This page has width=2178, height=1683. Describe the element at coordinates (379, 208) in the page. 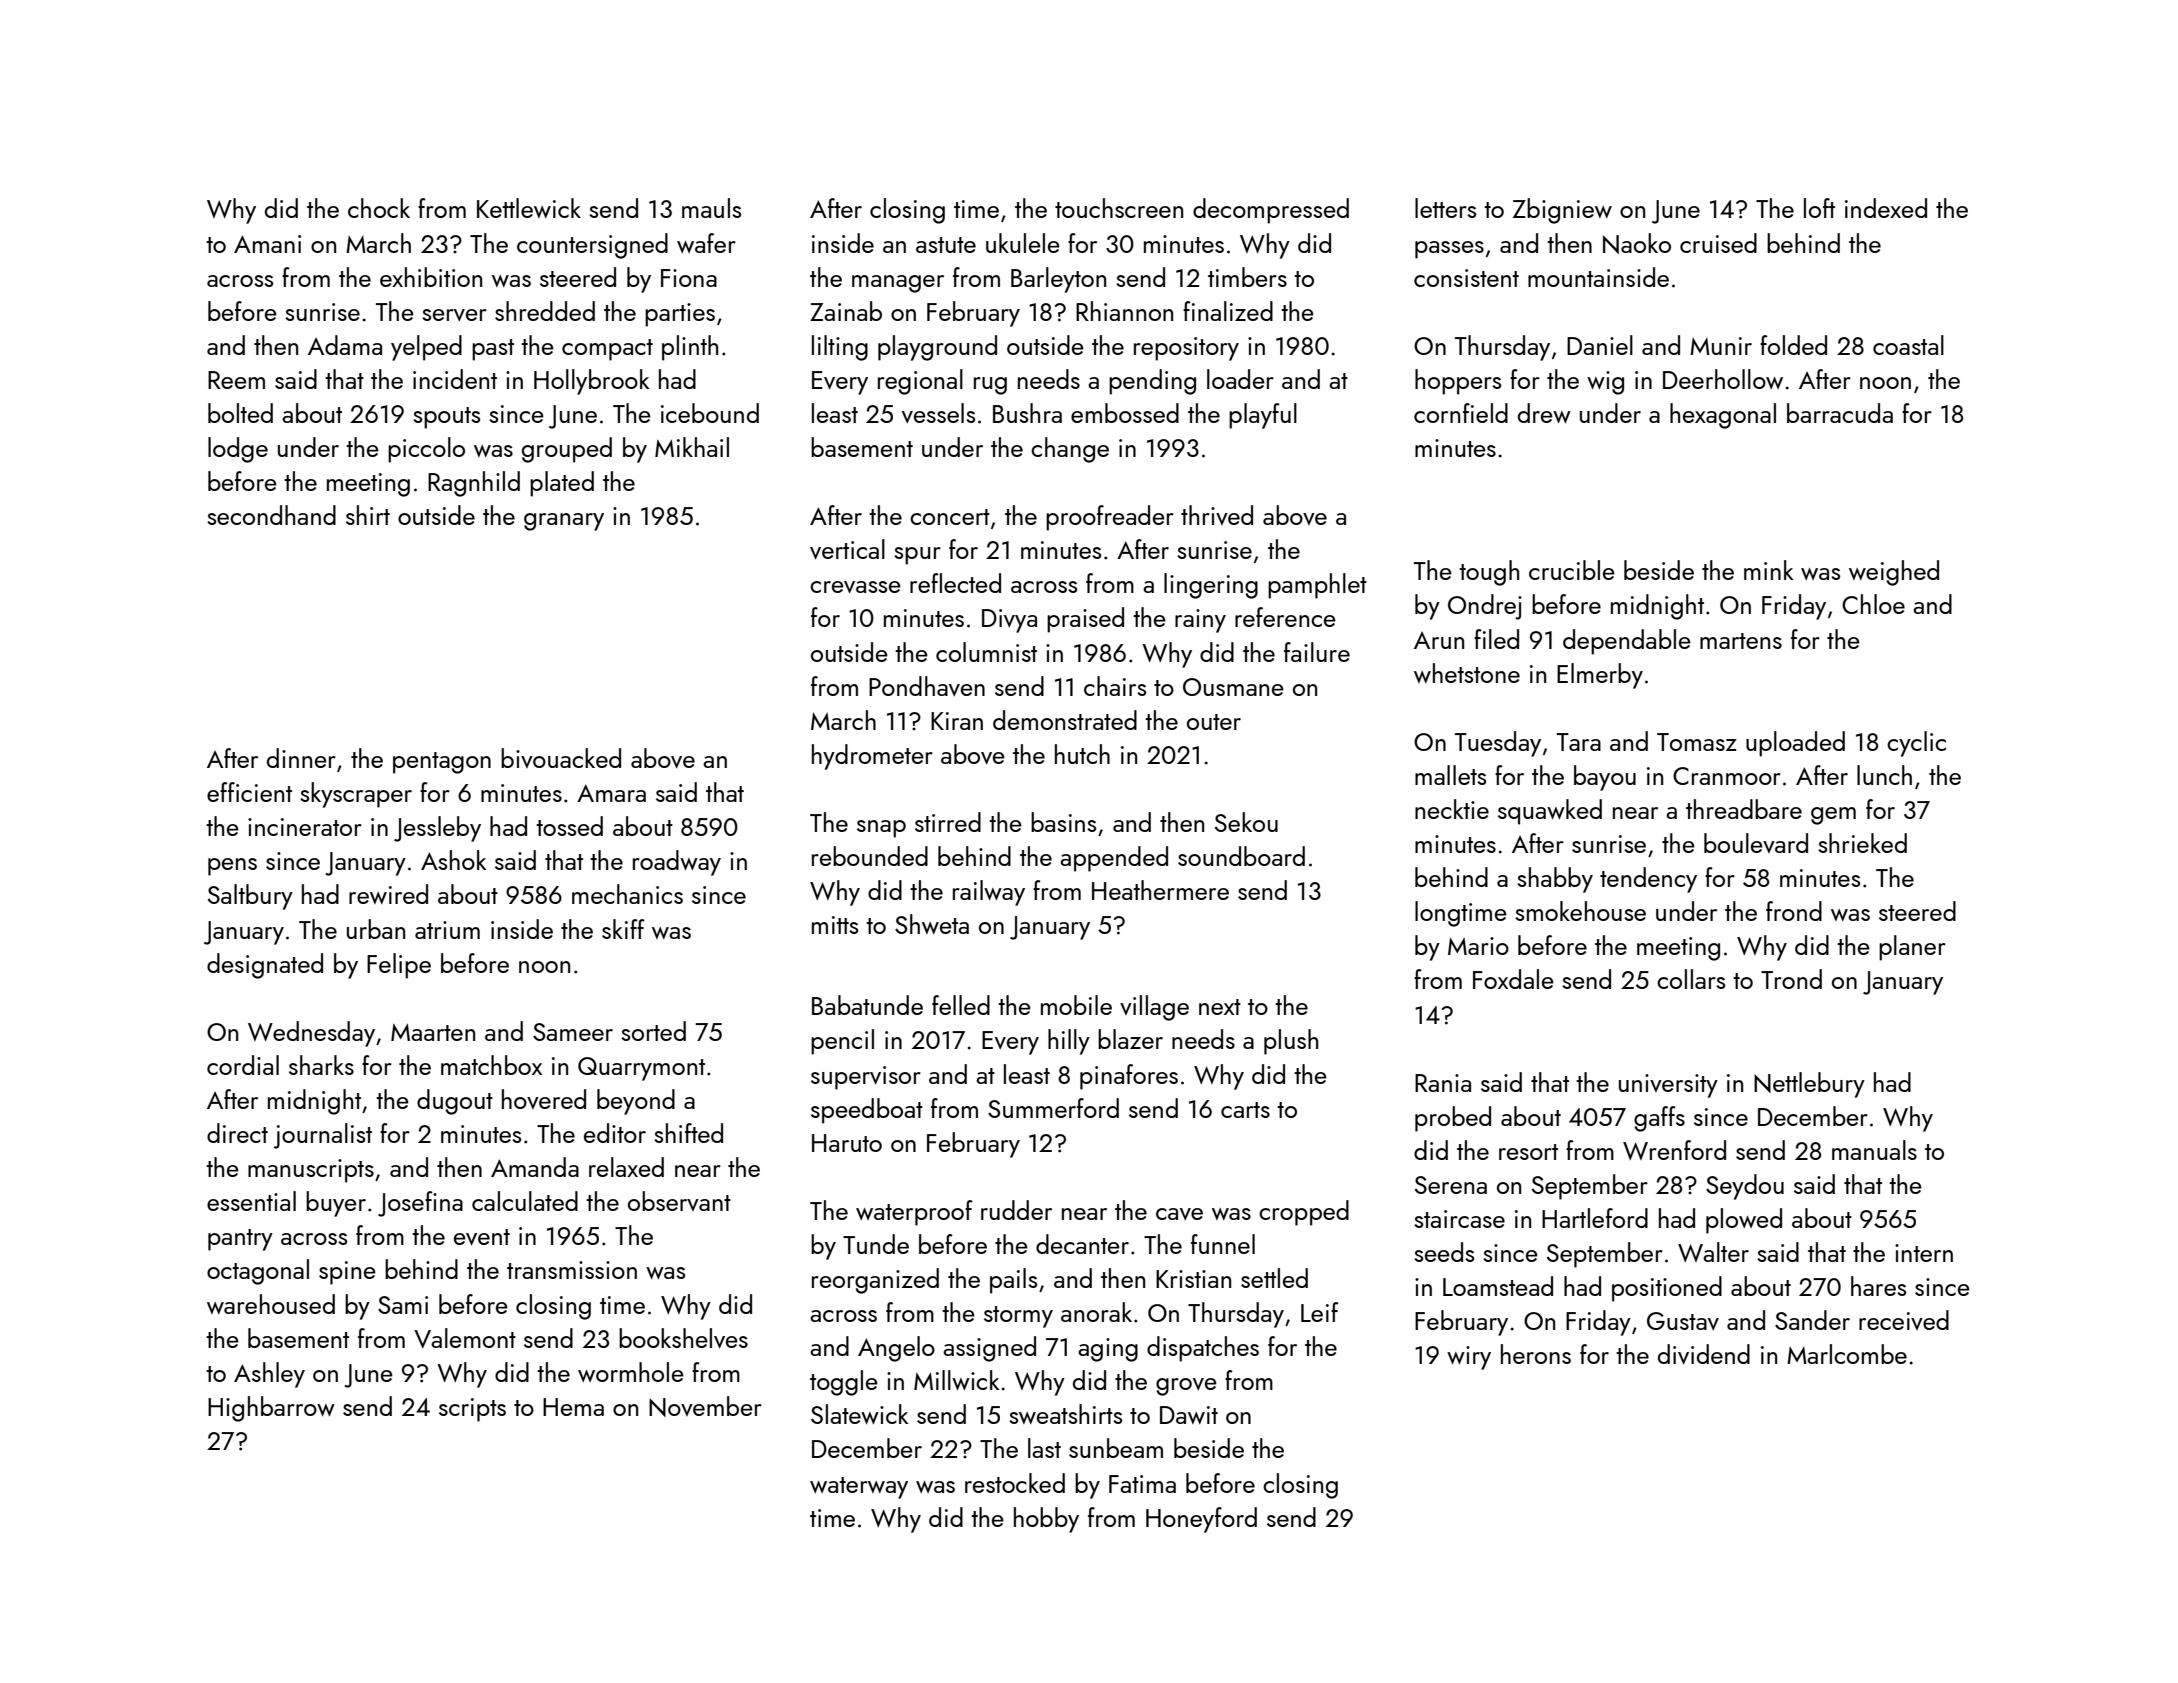

I see `chock` at that location.
